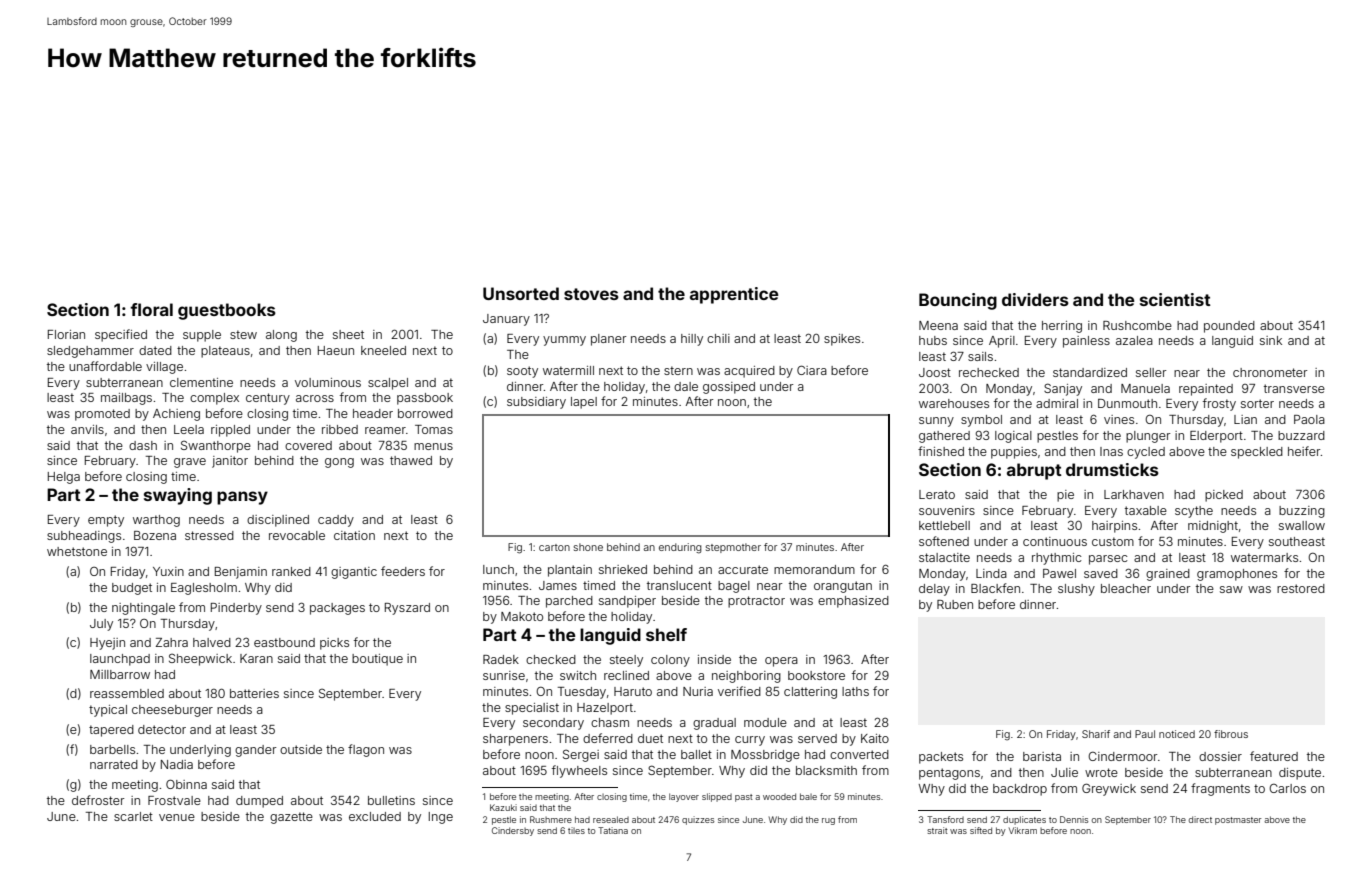 Image resolution: width=1372 pixels, height=887 pixels. What do you see at coordinates (336, 350) in the image?
I see `Haeun` at bounding box center [336, 350].
